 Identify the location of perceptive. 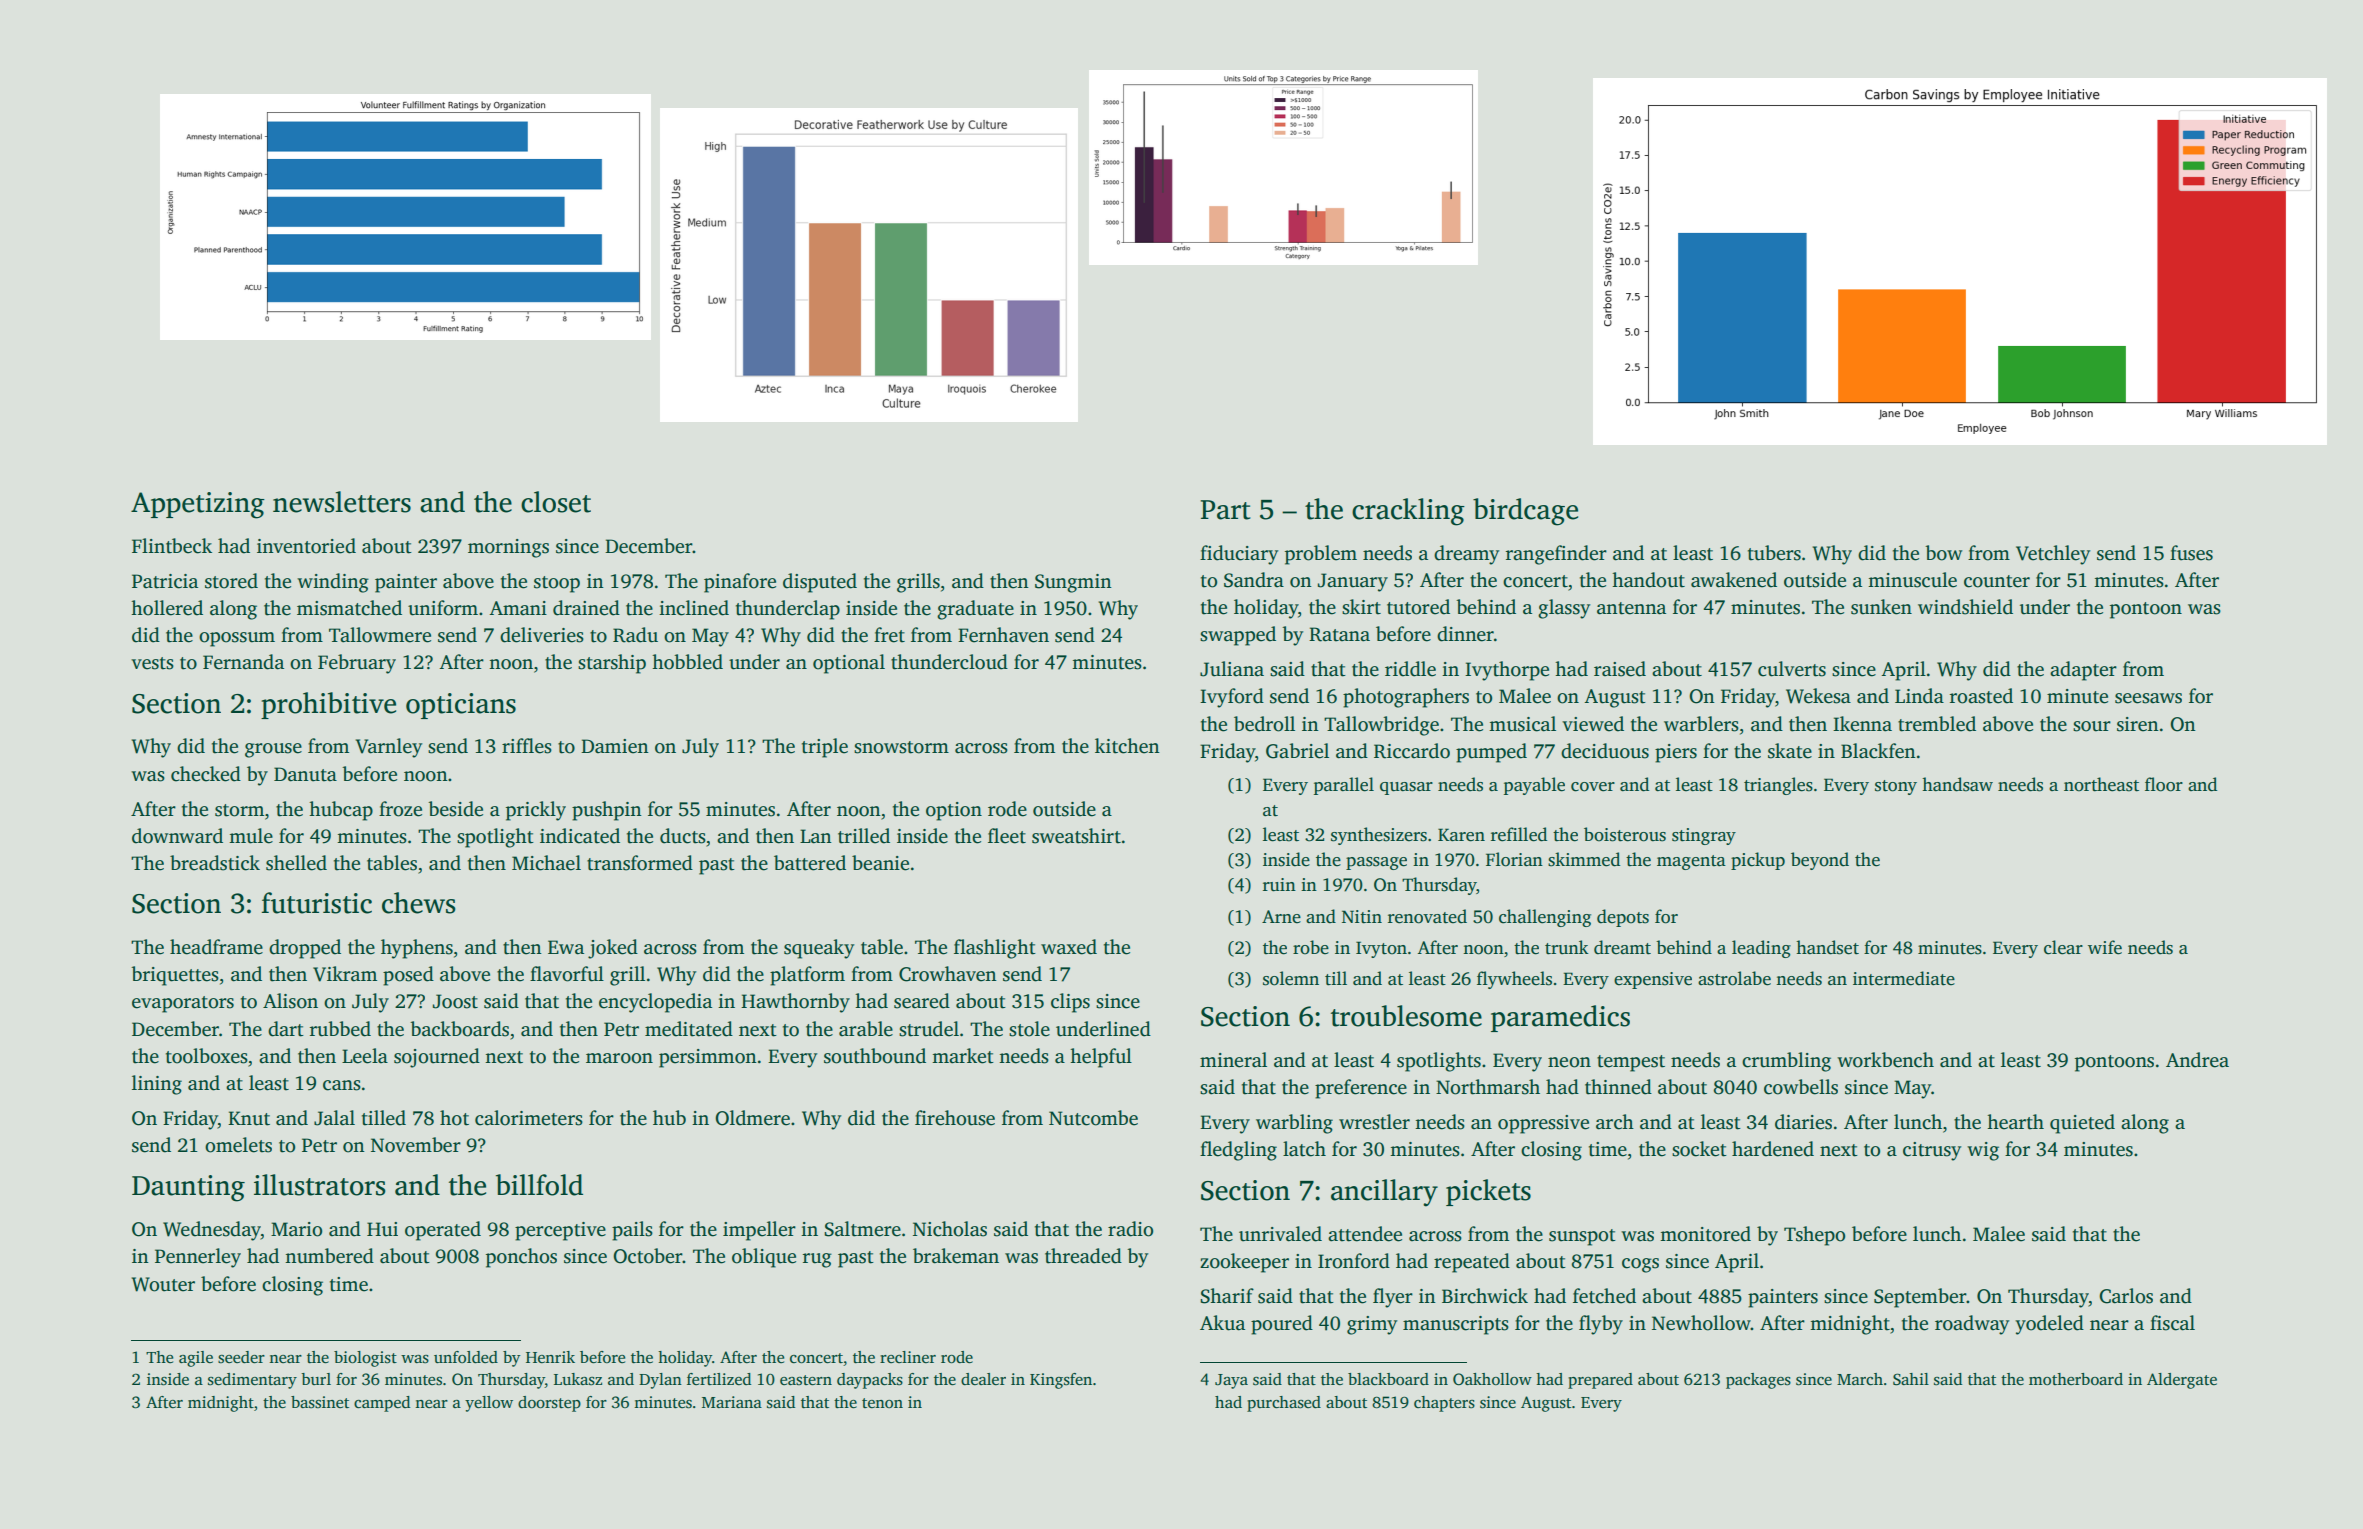
(560, 1231).
